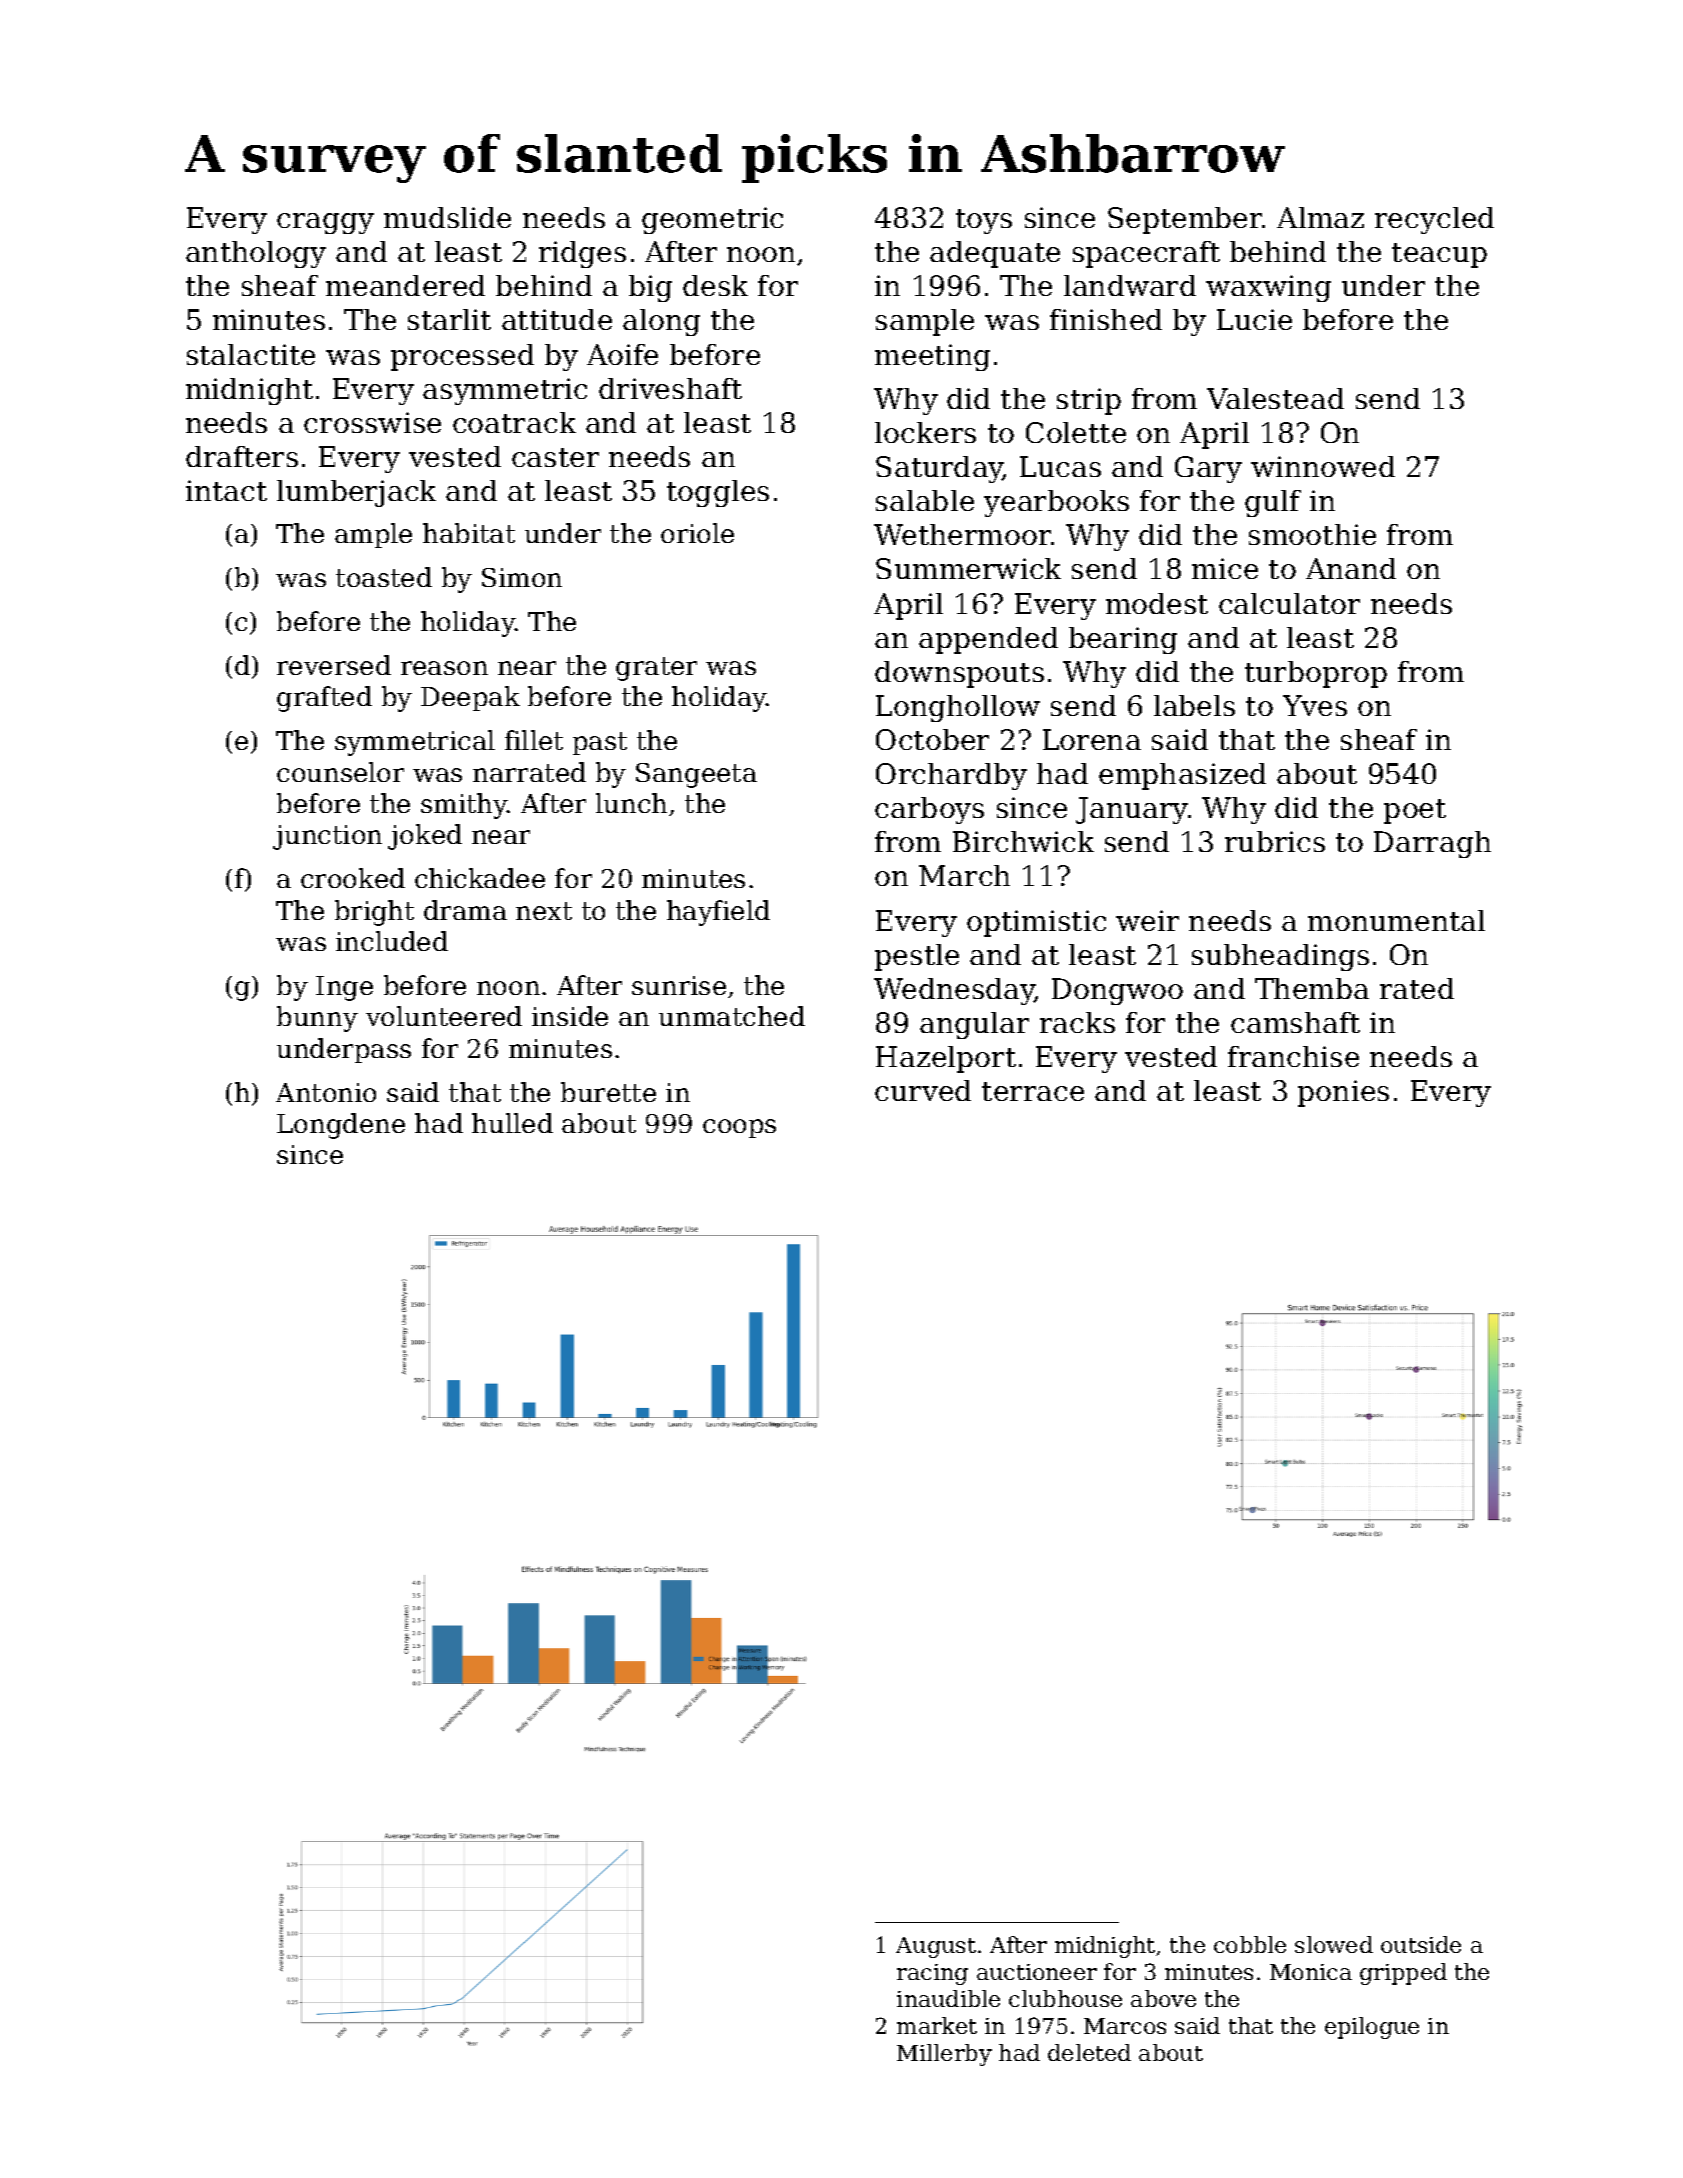 Image resolution: width=1683 pixels, height=2178 pixels. Describe the element at coordinates (1334, 1944) in the screenshot. I see `slowed` at that location.
